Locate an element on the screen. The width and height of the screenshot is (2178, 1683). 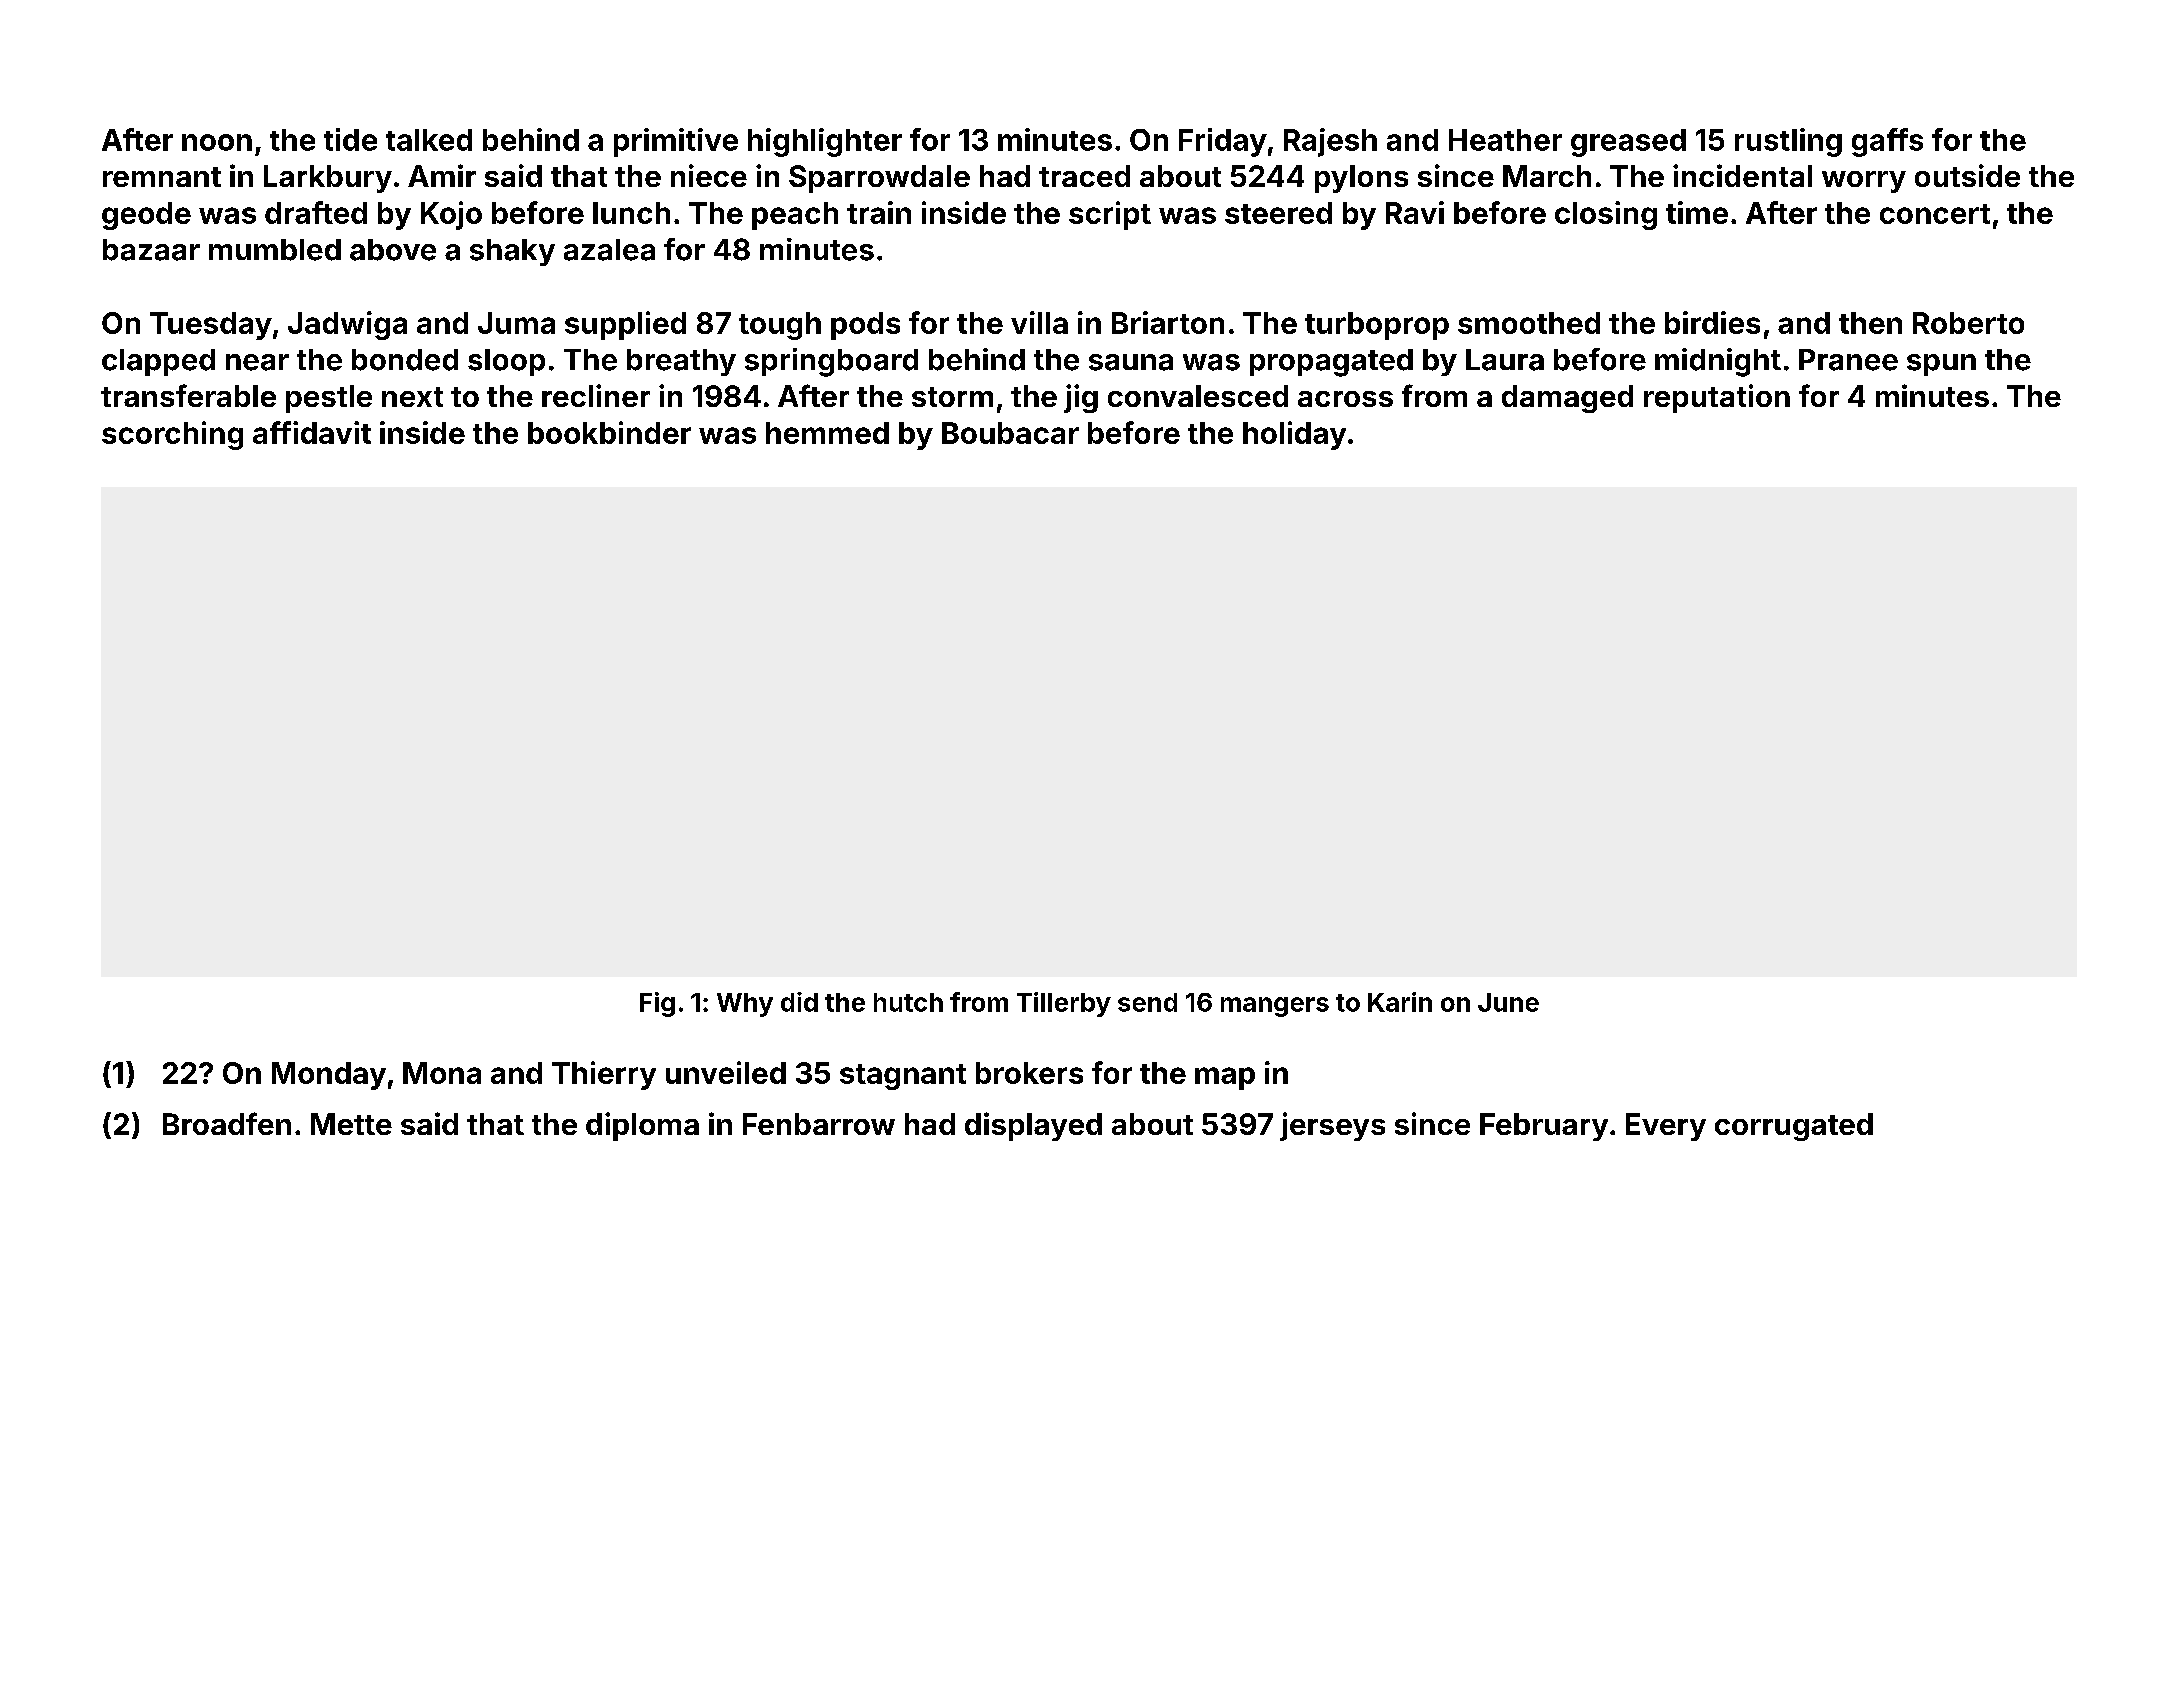
noon is located at coordinates (217, 142).
